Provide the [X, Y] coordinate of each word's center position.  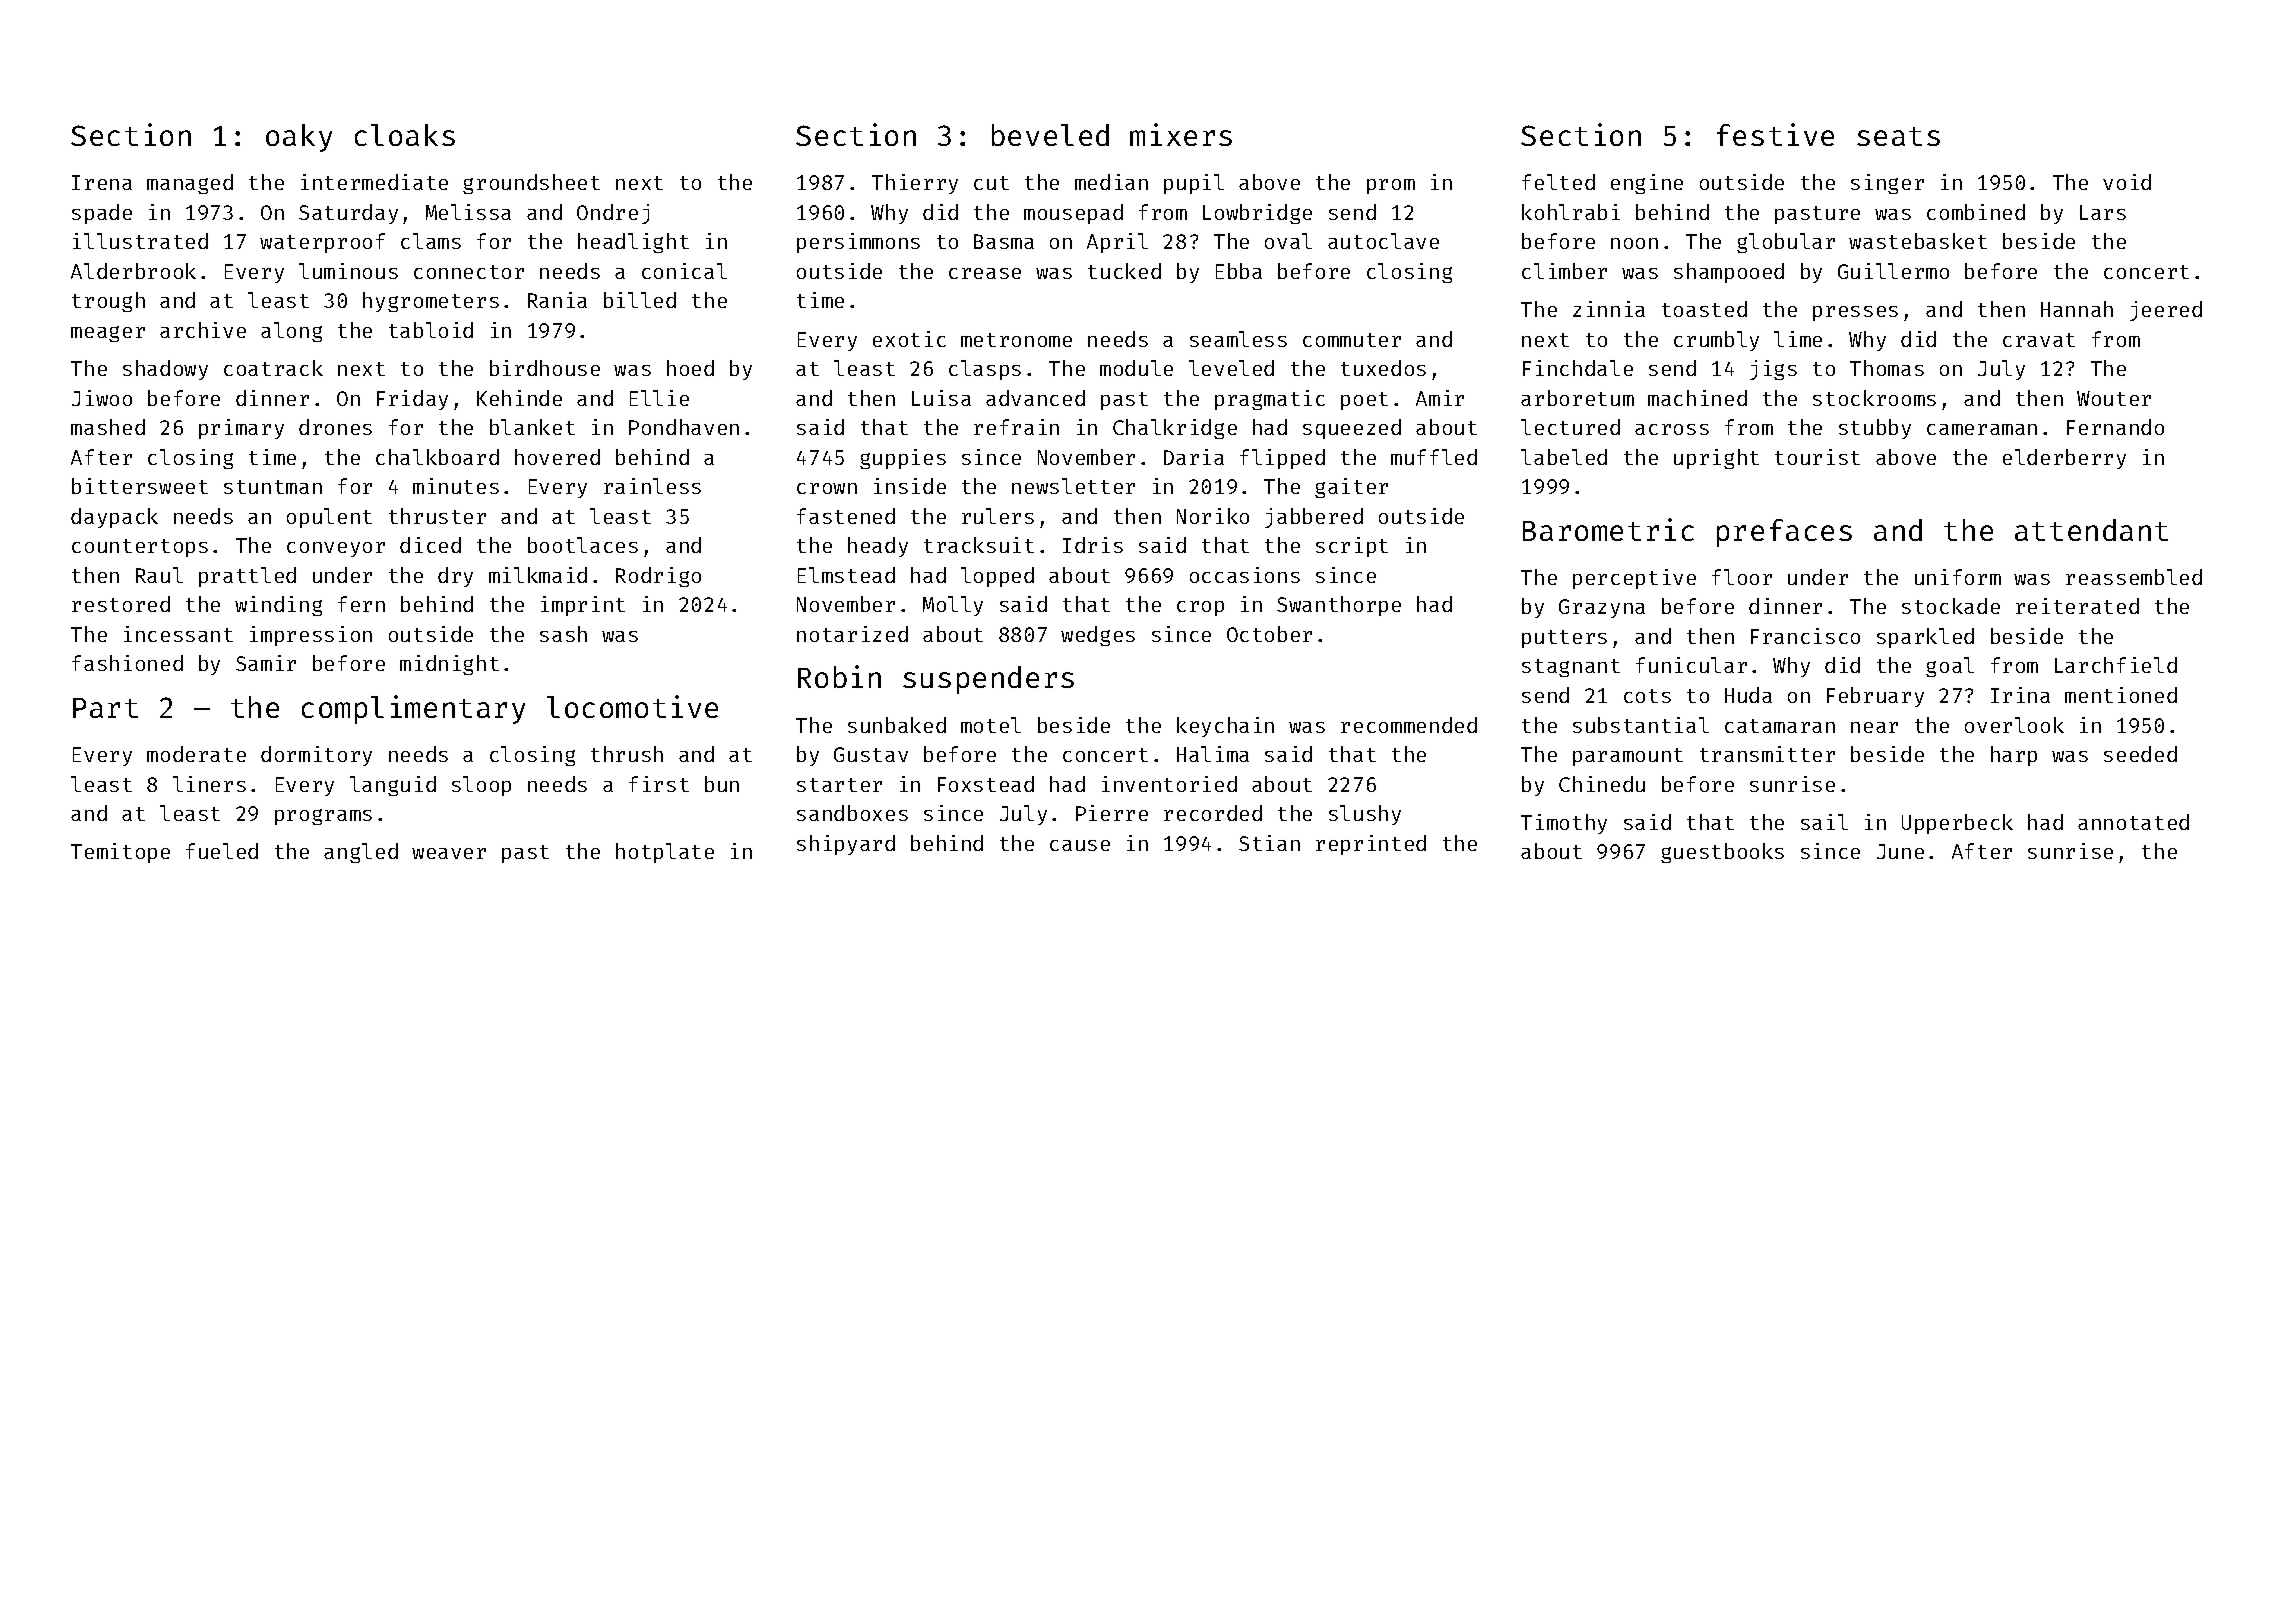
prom [1391, 186]
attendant [2091, 530]
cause [1080, 845]
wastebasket [1918, 241]
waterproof [322, 243]
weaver [449, 853]
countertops [140, 548]
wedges [1098, 636]
